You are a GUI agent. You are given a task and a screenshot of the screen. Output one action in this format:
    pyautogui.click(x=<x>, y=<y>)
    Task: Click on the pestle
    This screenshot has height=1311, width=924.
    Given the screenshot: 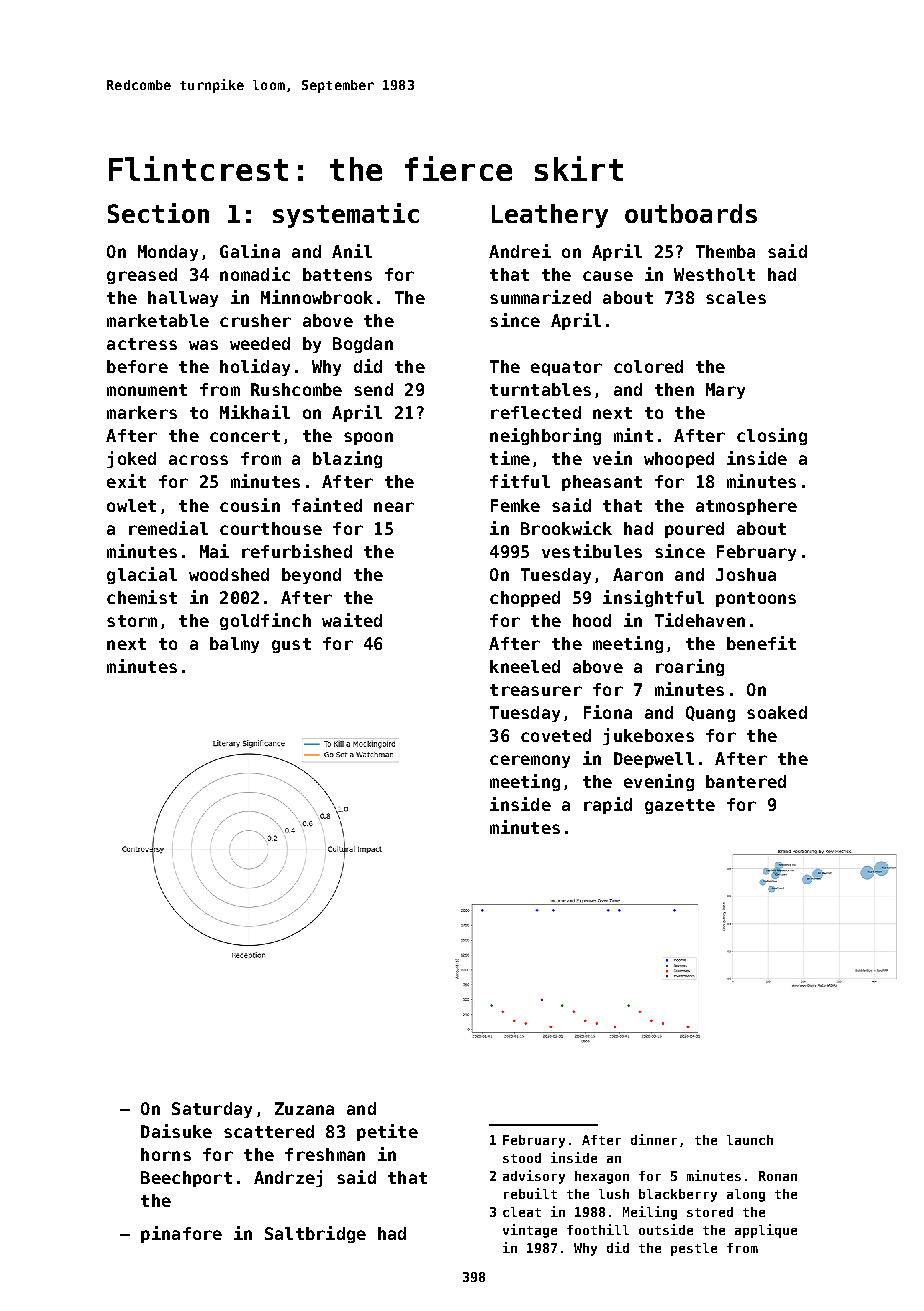 What is the action you would take?
    pyautogui.click(x=694, y=1249)
